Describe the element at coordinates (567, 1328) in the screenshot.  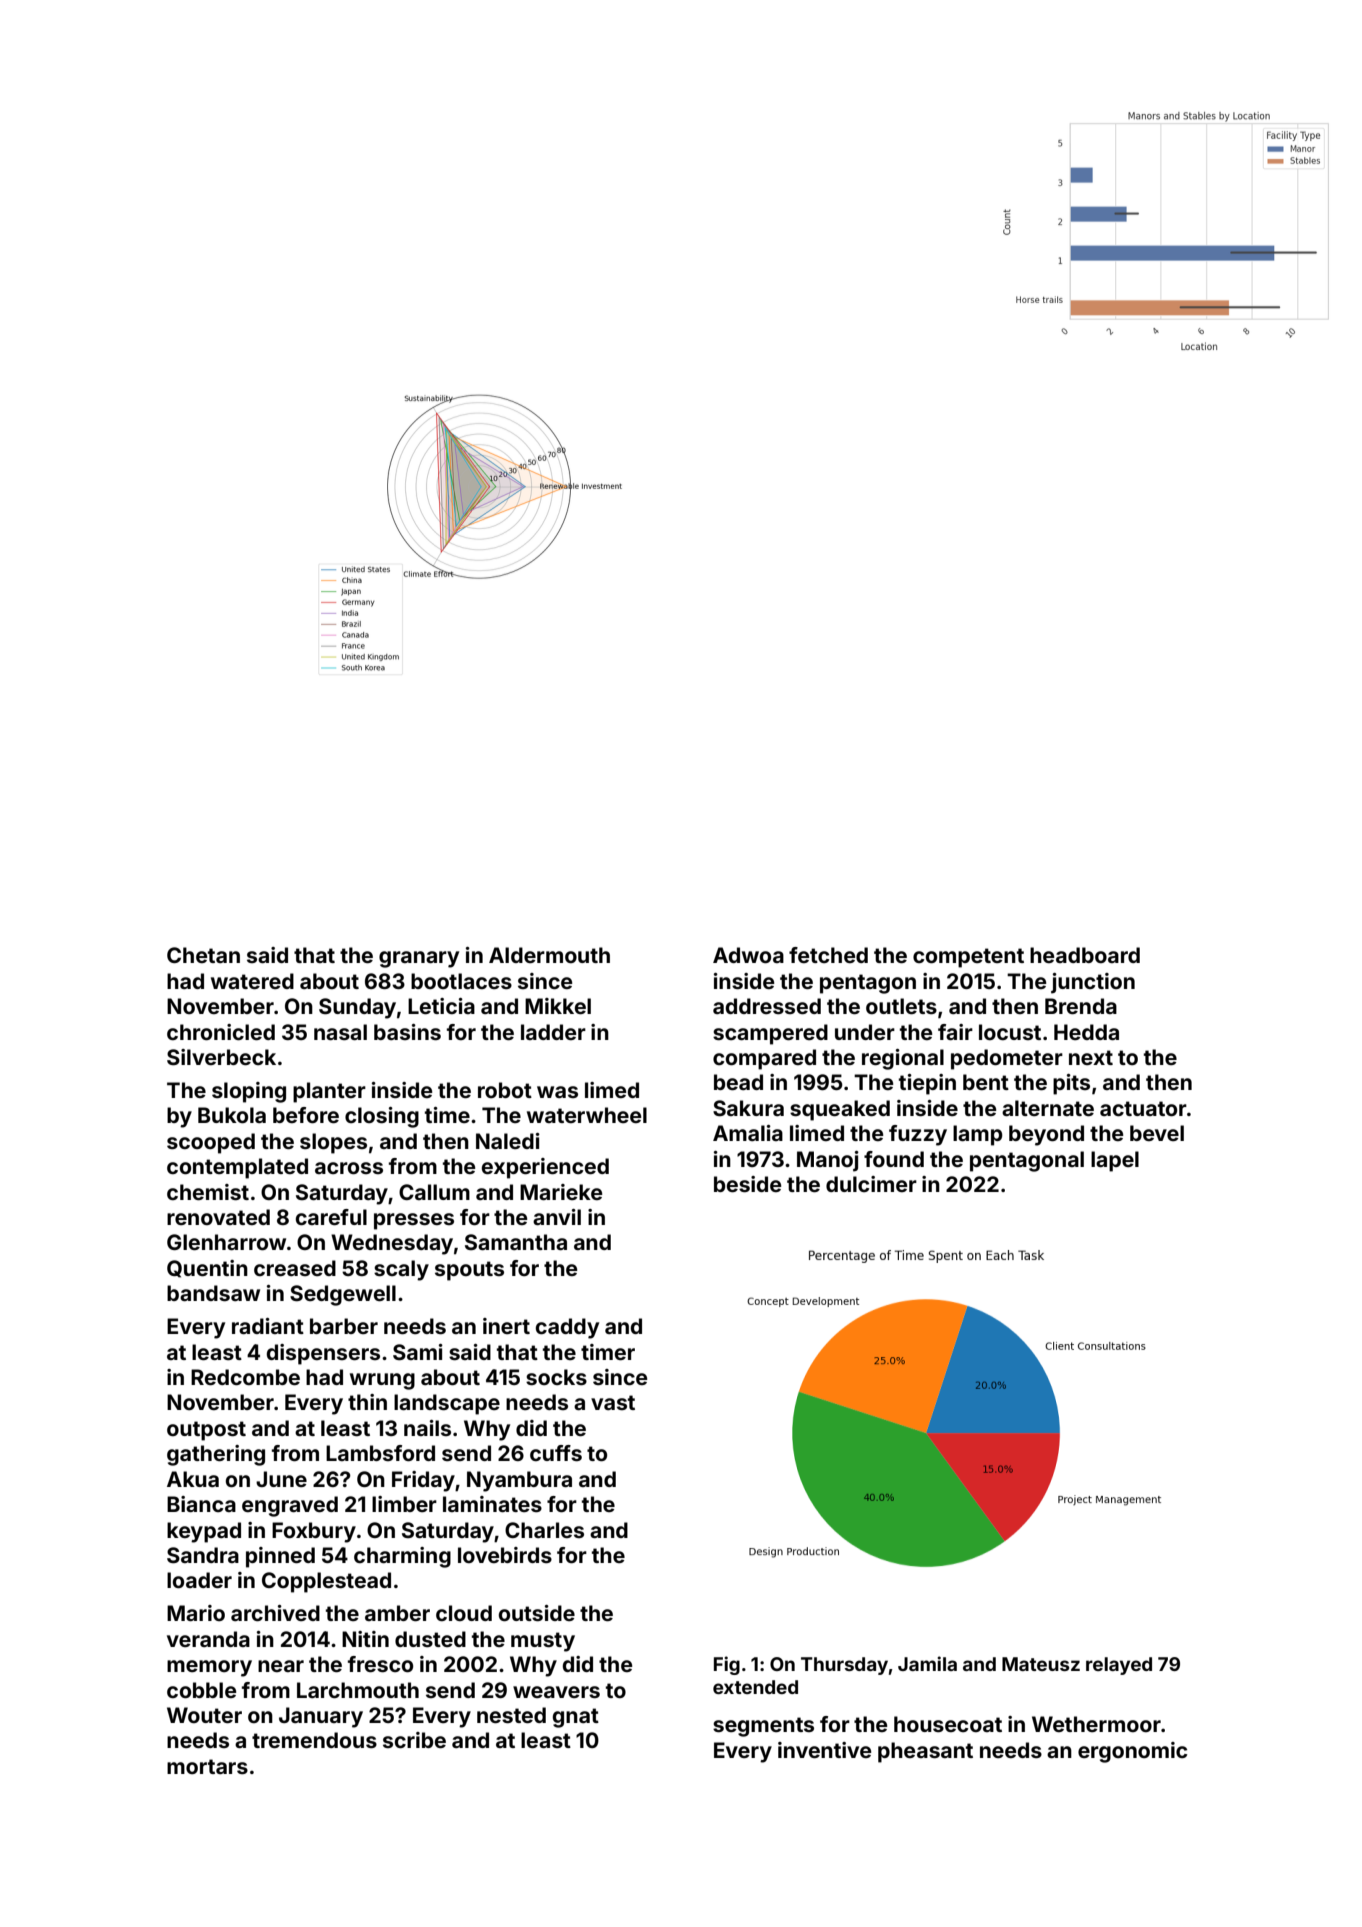
I see `caddy` at that location.
